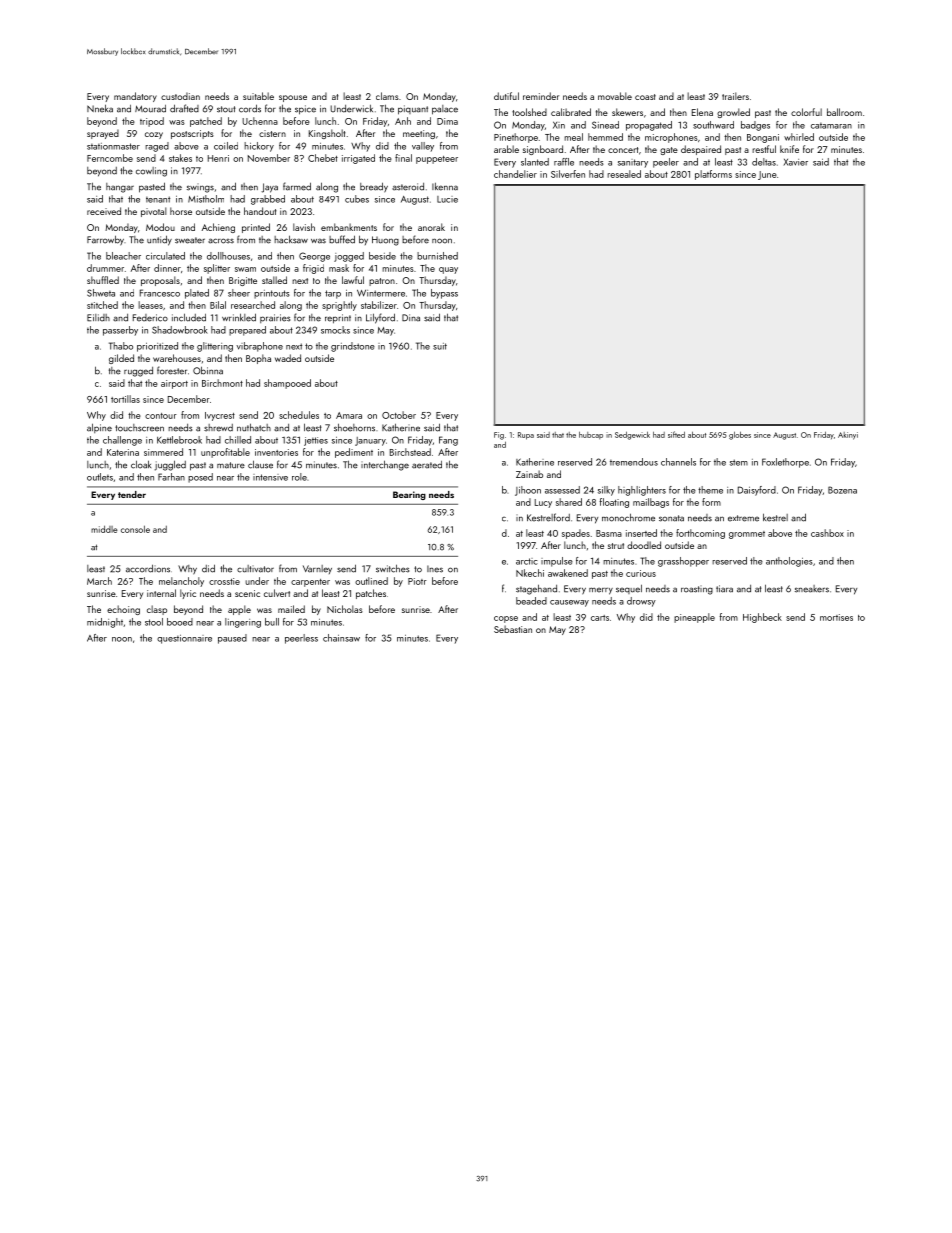 Image resolution: width=952 pixels, height=1233 pixels. What do you see at coordinates (104, 211) in the screenshot?
I see `received` at bounding box center [104, 211].
